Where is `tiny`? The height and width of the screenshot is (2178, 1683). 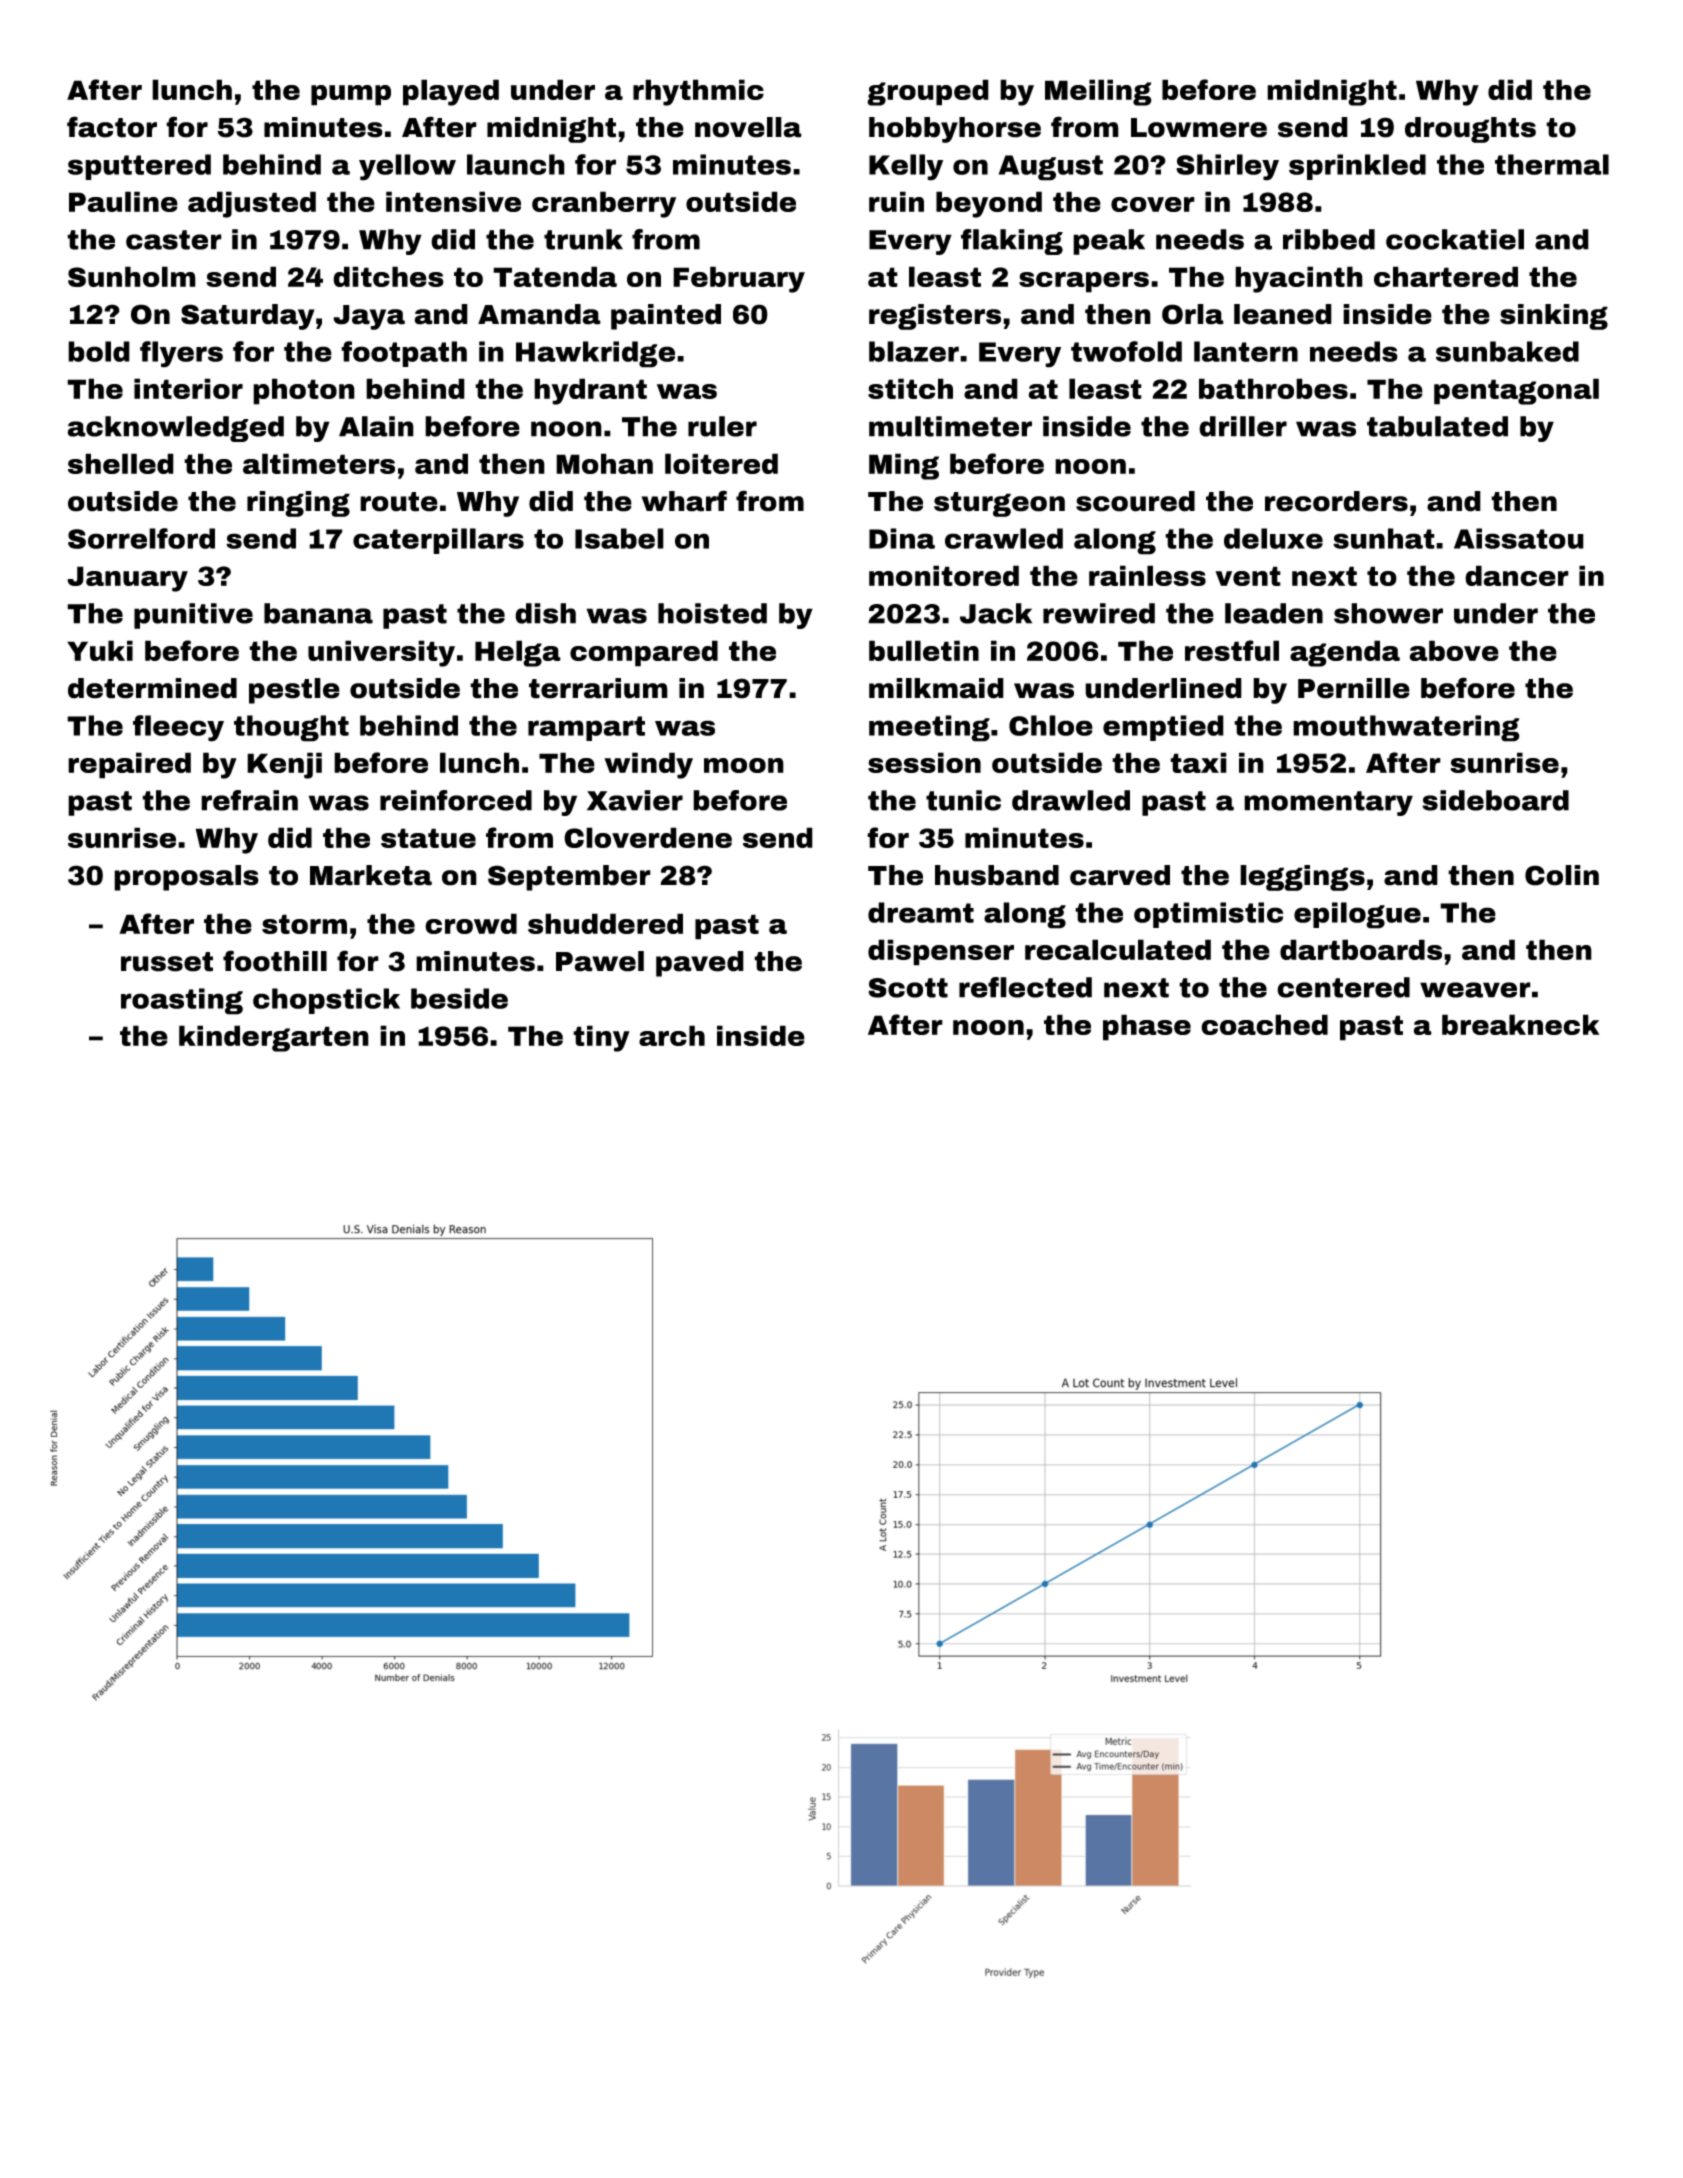
tiny is located at coordinates (601, 1038).
